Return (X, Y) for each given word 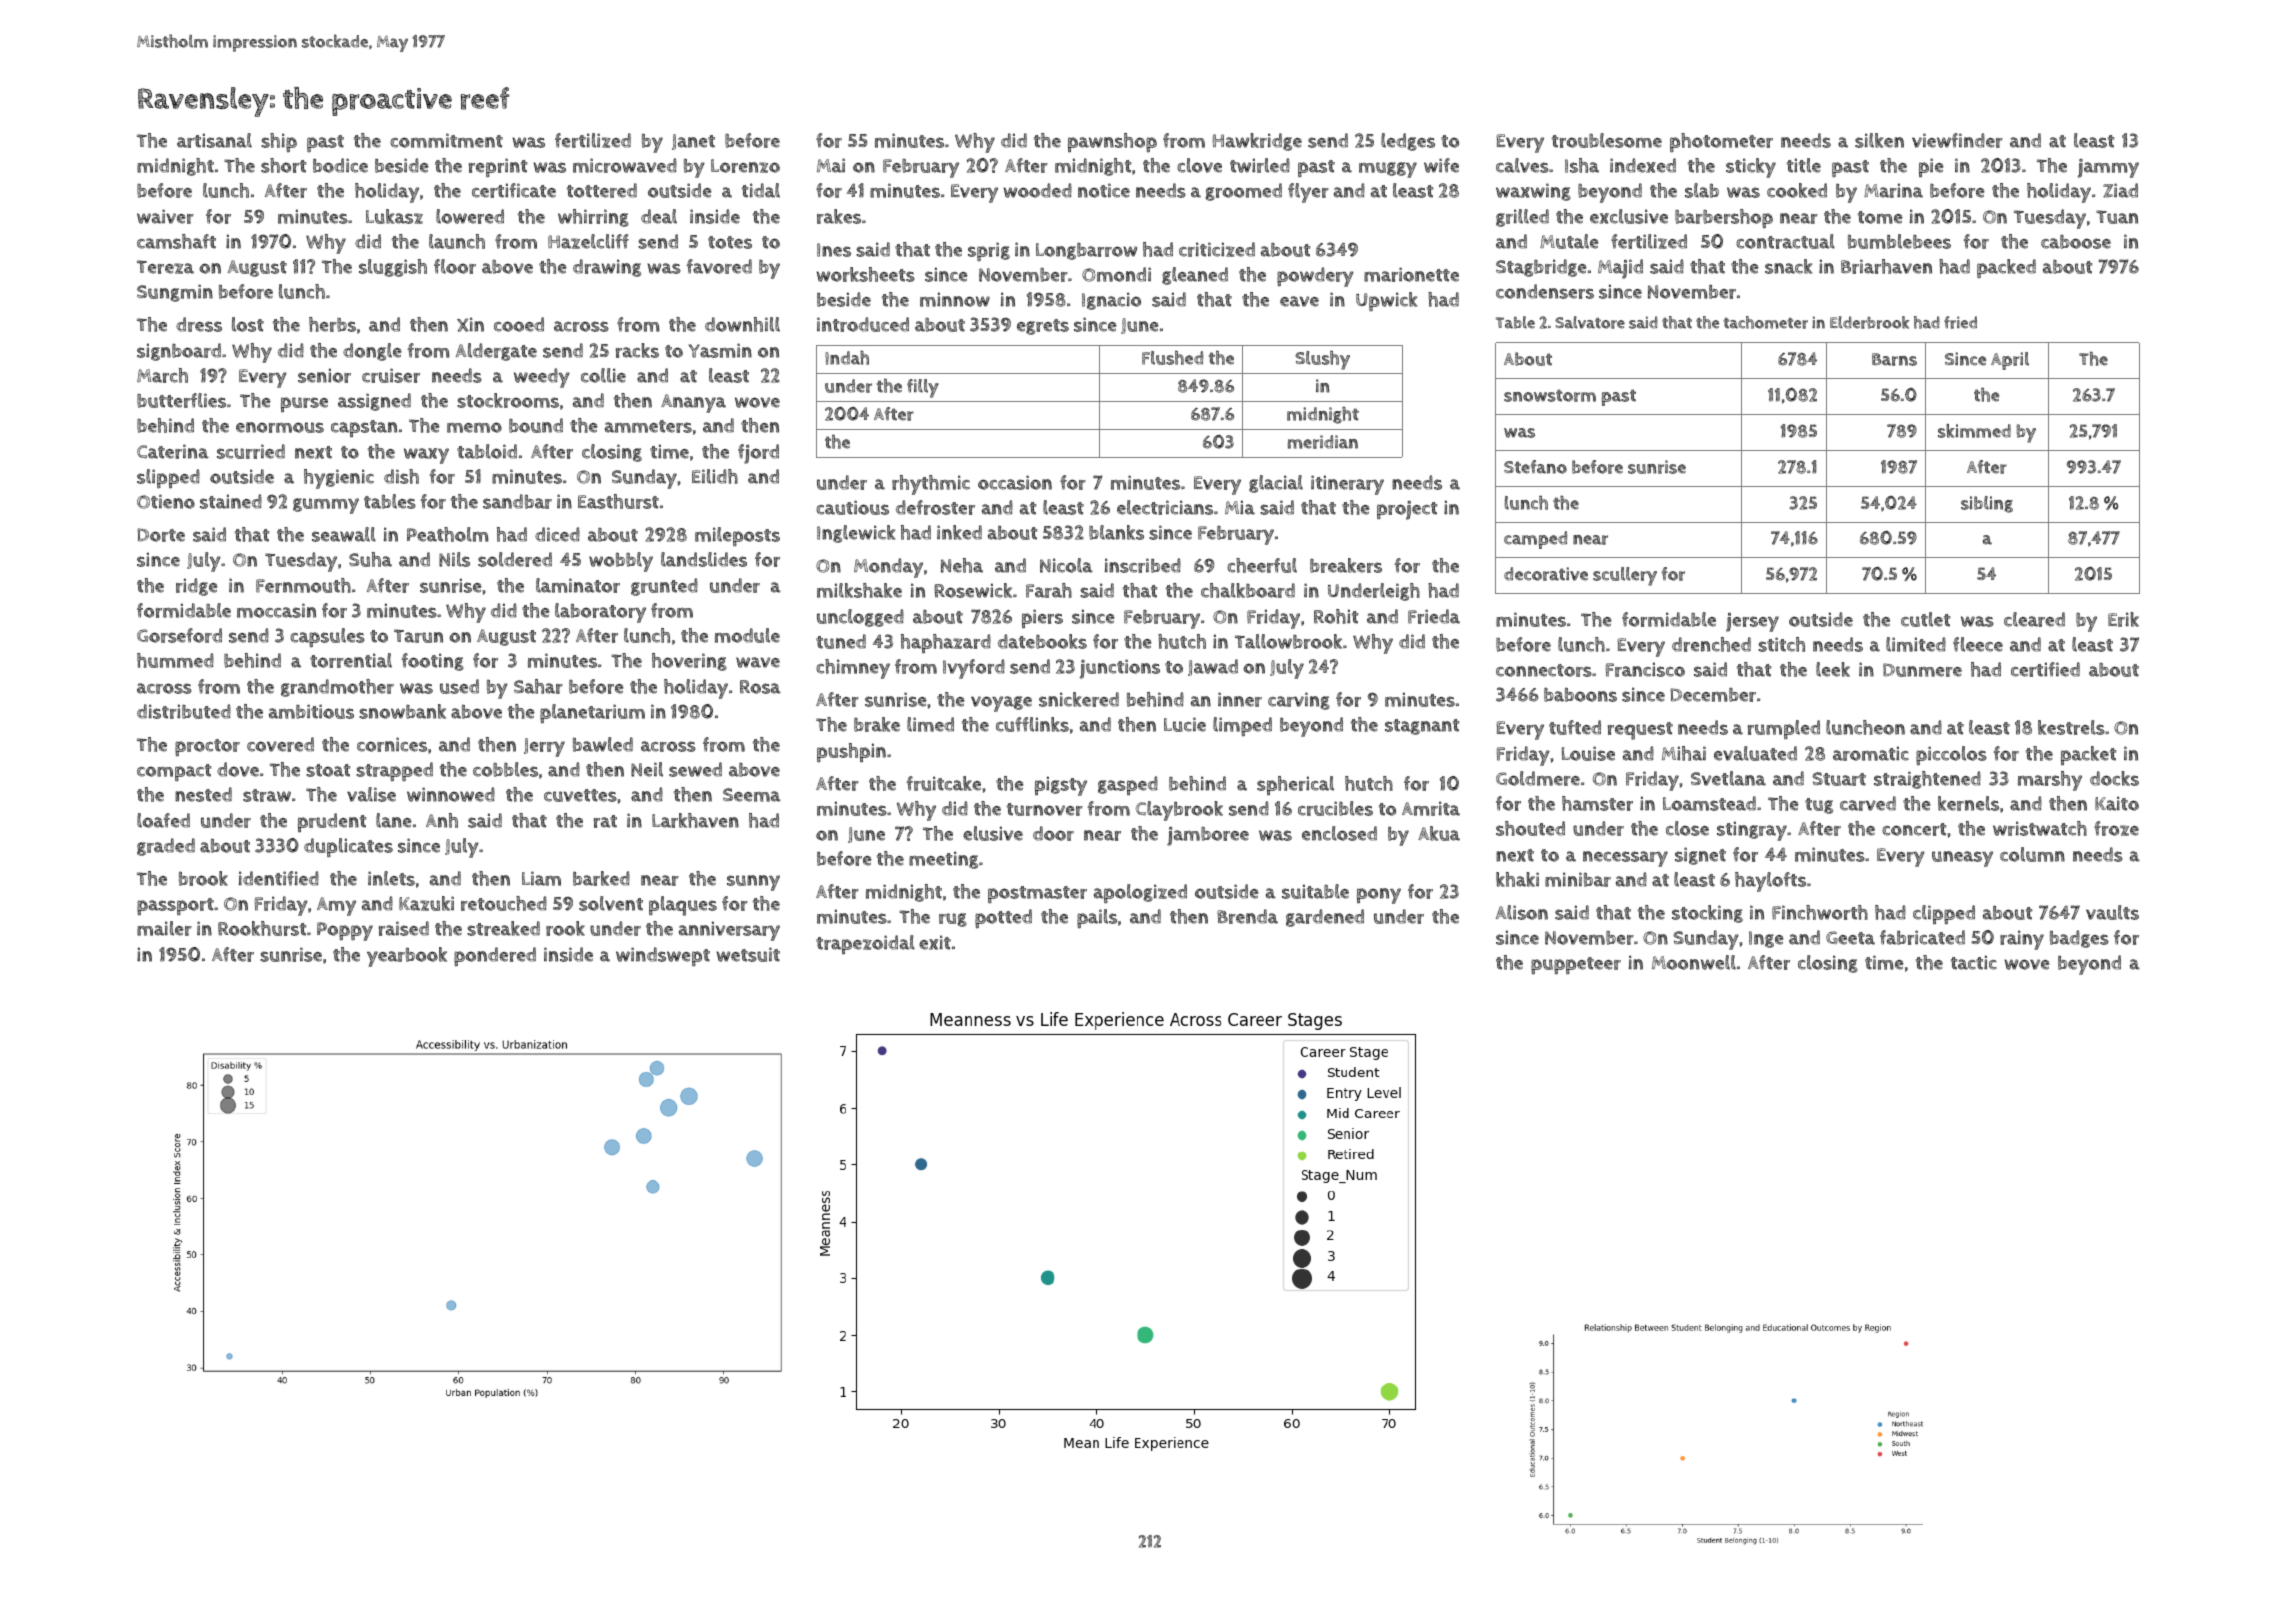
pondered (495, 957)
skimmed (1974, 431)
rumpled (1784, 730)
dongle (372, 352)
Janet (693, 142)
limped (1242, 727)
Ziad (2120, 190)
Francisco (1645, 669)
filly (923, 388)
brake (877, 724)
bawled (603, 744)
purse (304, 404)
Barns (1894, 359)
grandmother (337, 688)
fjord (758, 454)
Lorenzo (745, 166)
